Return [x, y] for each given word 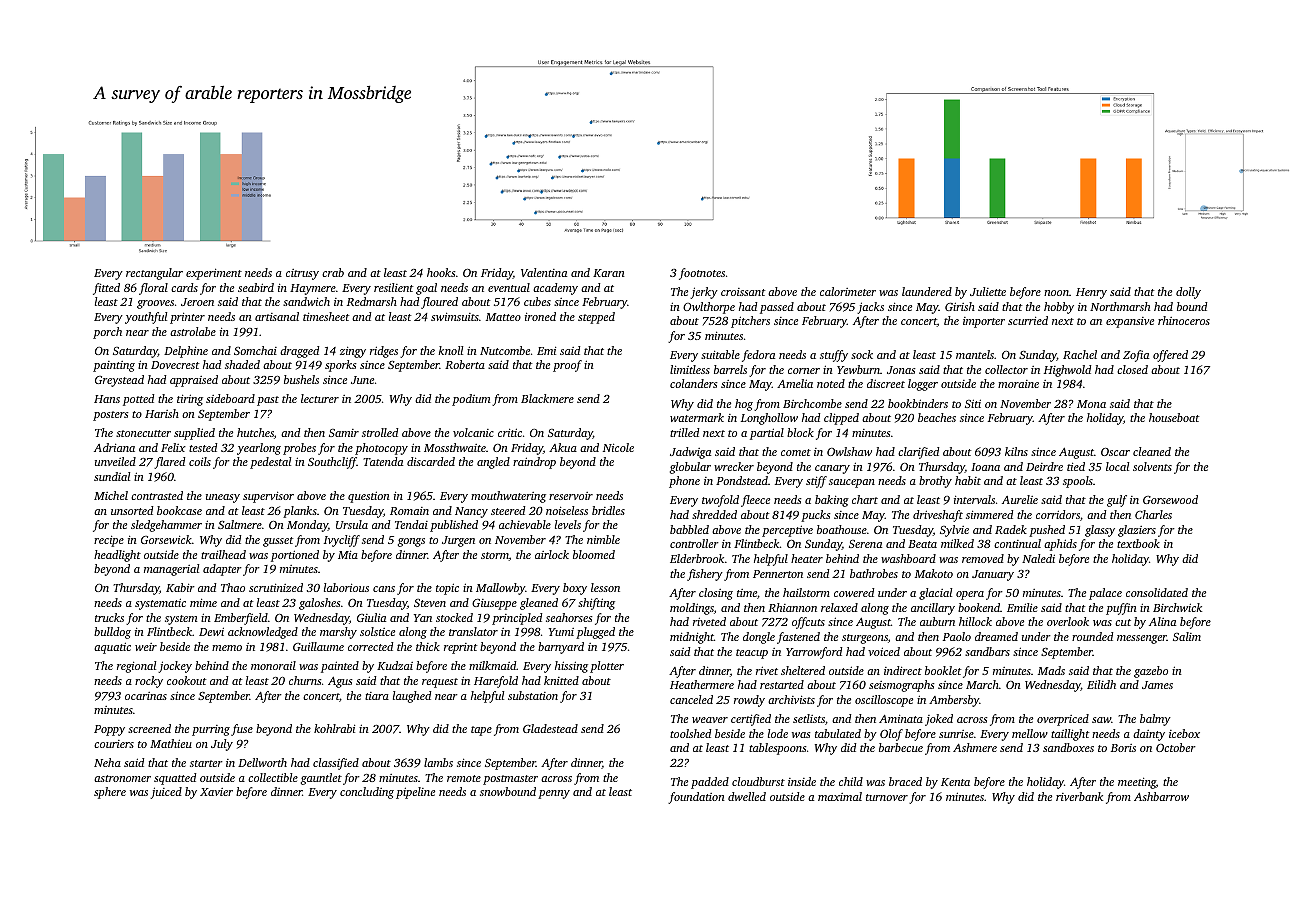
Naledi [1038, 558]
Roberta [465, 364]
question [369, 497]
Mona [1091, 404]
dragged [299, 352]
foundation [696, 798]
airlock [552, 554]
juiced [166, 793]
